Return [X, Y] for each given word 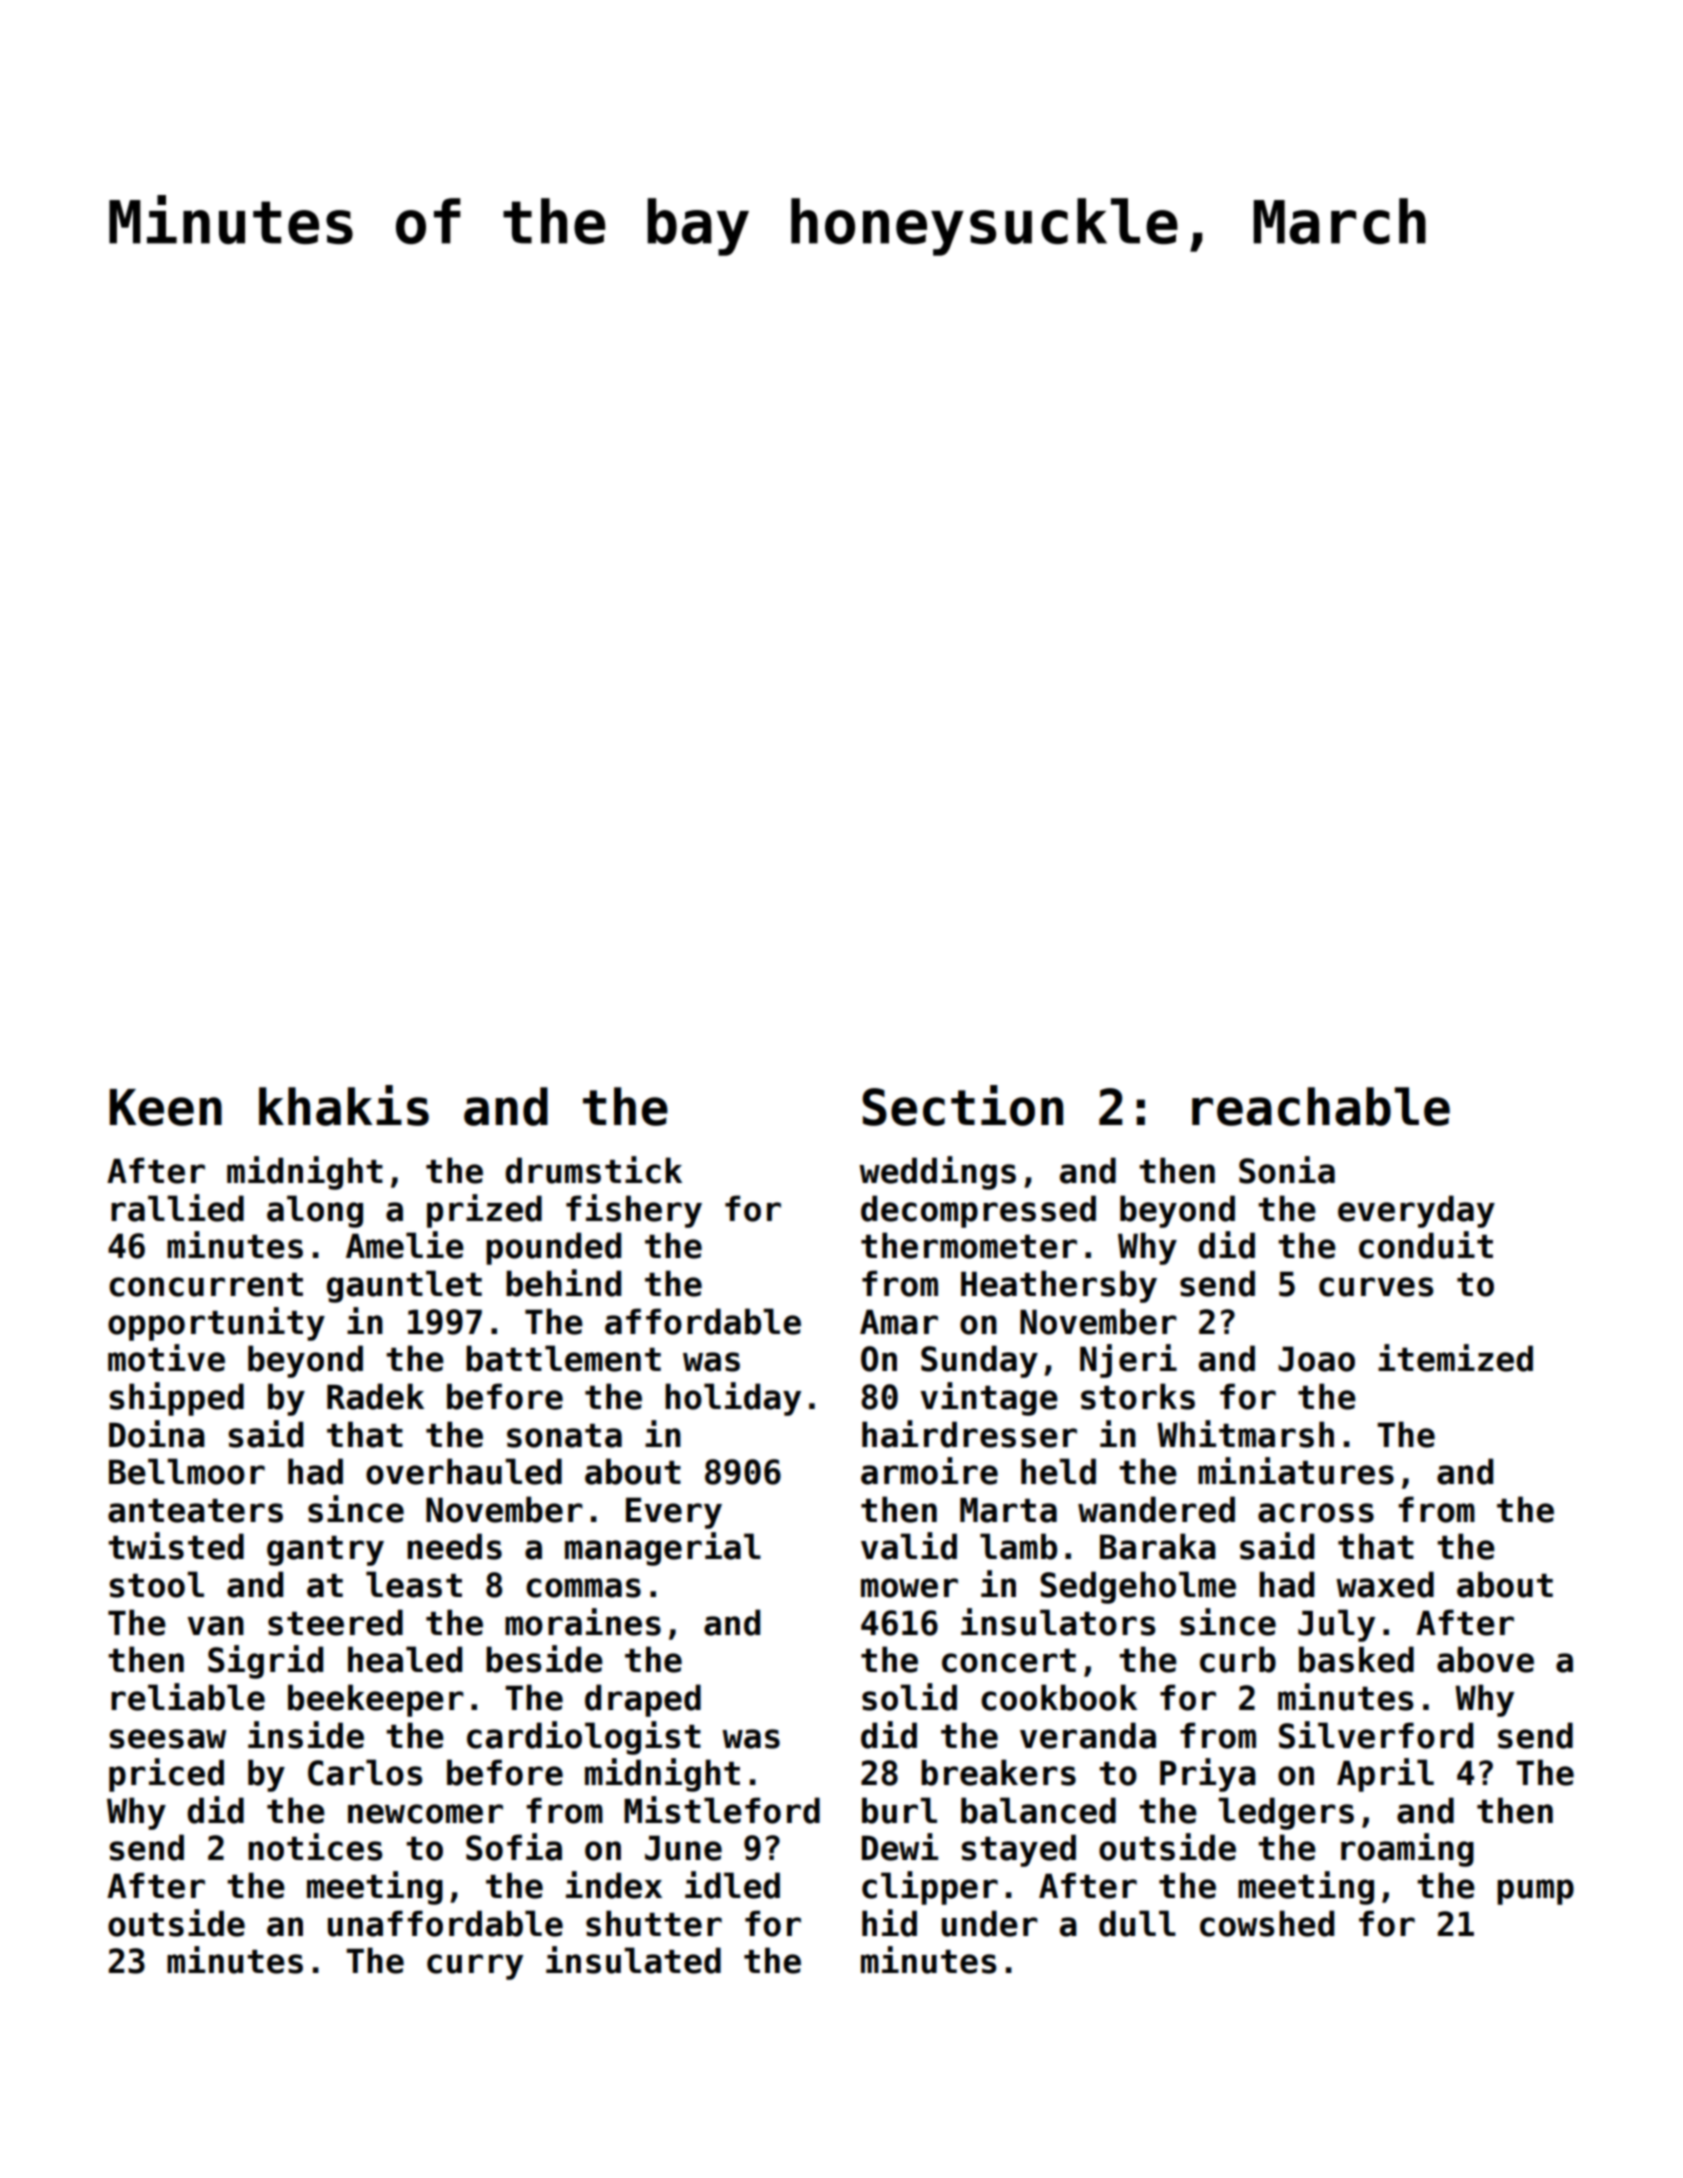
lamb [1018, 1546]
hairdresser [969, 1434]
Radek [375, 1396]
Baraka [1158, 1546]
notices [315, 1847]
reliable [188, 1697]
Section [962, 1105]
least [414, 1584]
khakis [344, 1105]
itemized [1455, 1358]
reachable [1321, 1106]
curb [1238, 1659]
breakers [998, 1772]
